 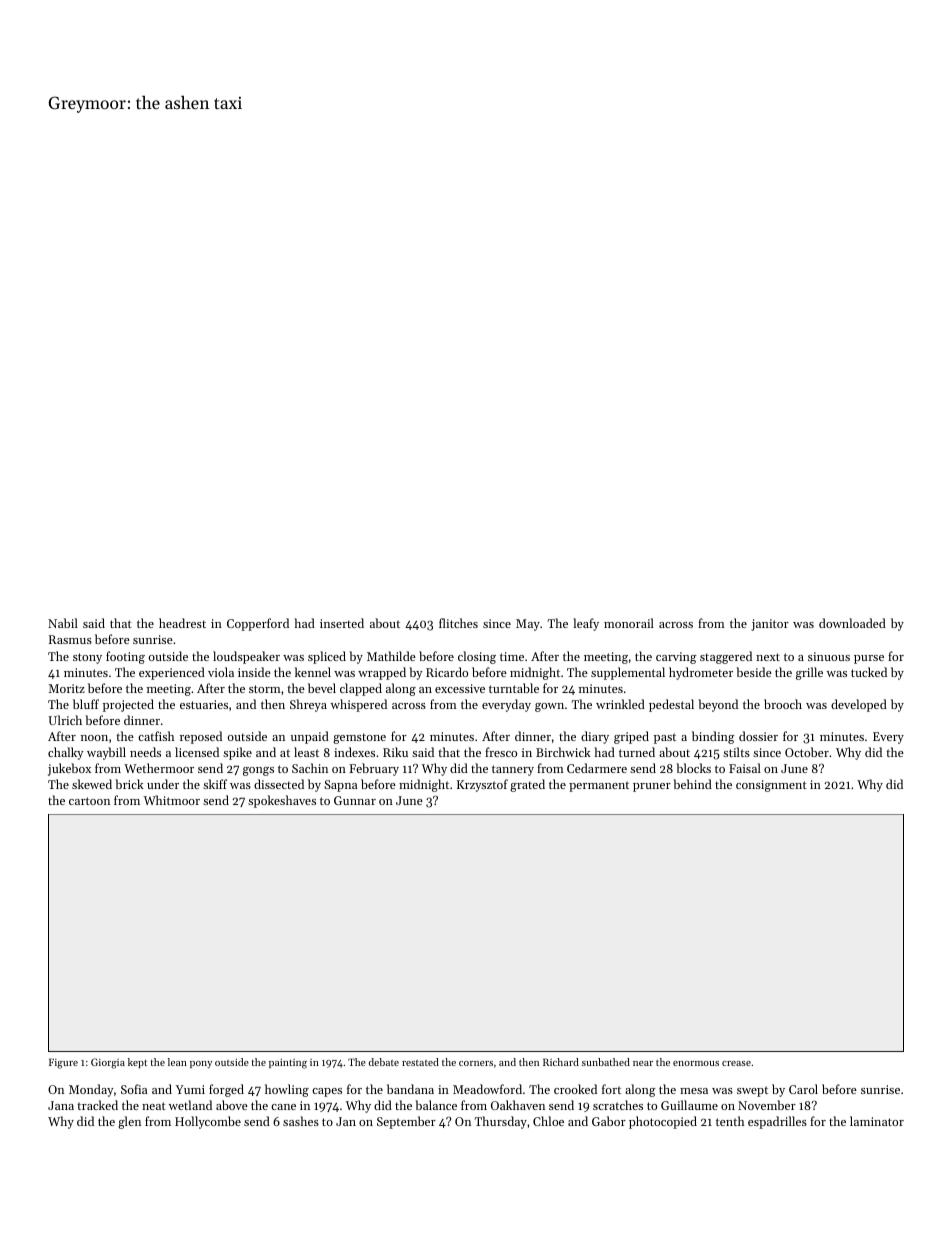 What do you see at coordinates (355, 800) in the screenshot?
I see `Gunnar` at bounding box center [355, 800].
